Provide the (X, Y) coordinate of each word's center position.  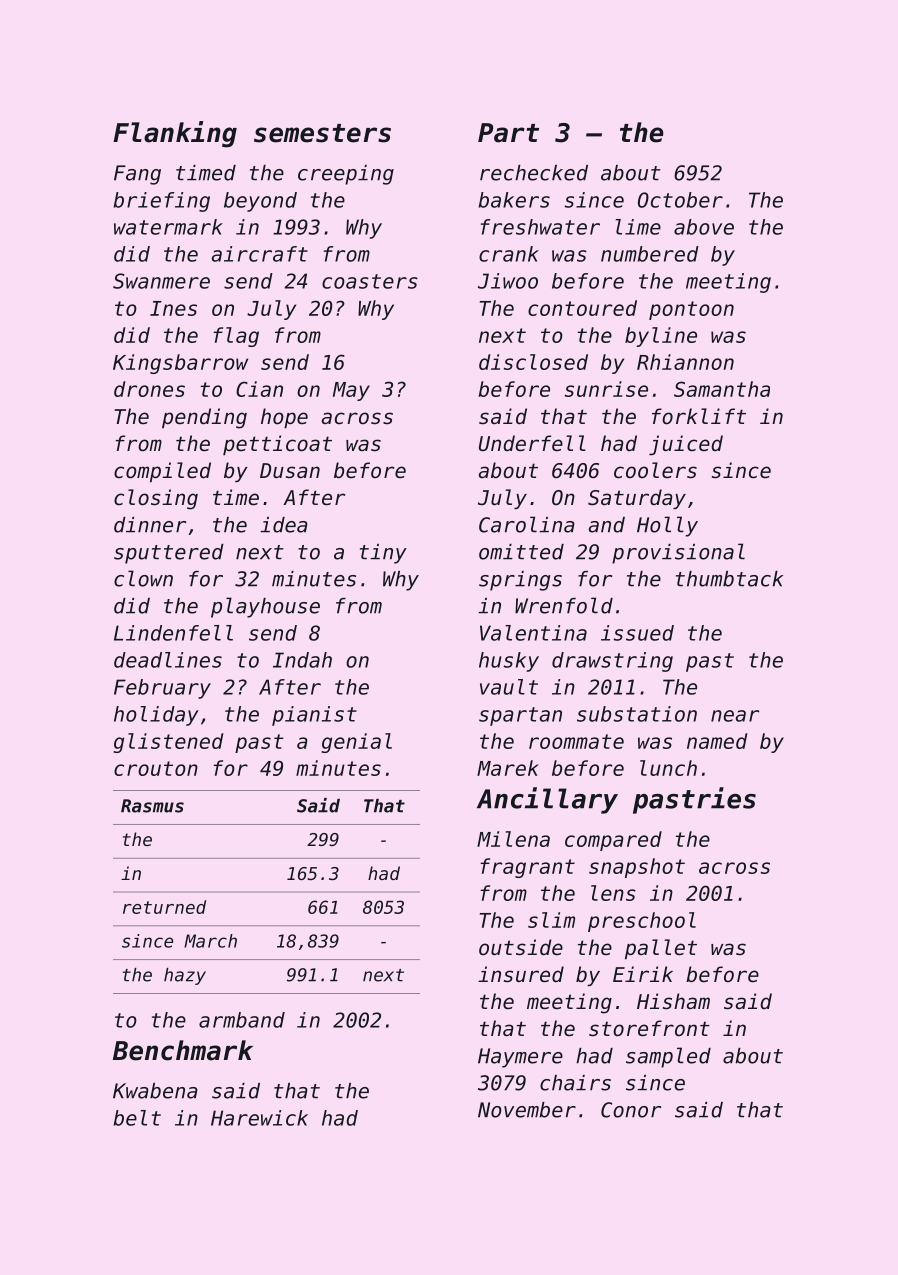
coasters (370, 281)
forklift (699, 416)
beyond (260, 202)
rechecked (534, 173)
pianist (314, 716)
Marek (508, 768)
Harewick (259, 1118)
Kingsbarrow (180, 364)
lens (613, 893)
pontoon (691, 310)
